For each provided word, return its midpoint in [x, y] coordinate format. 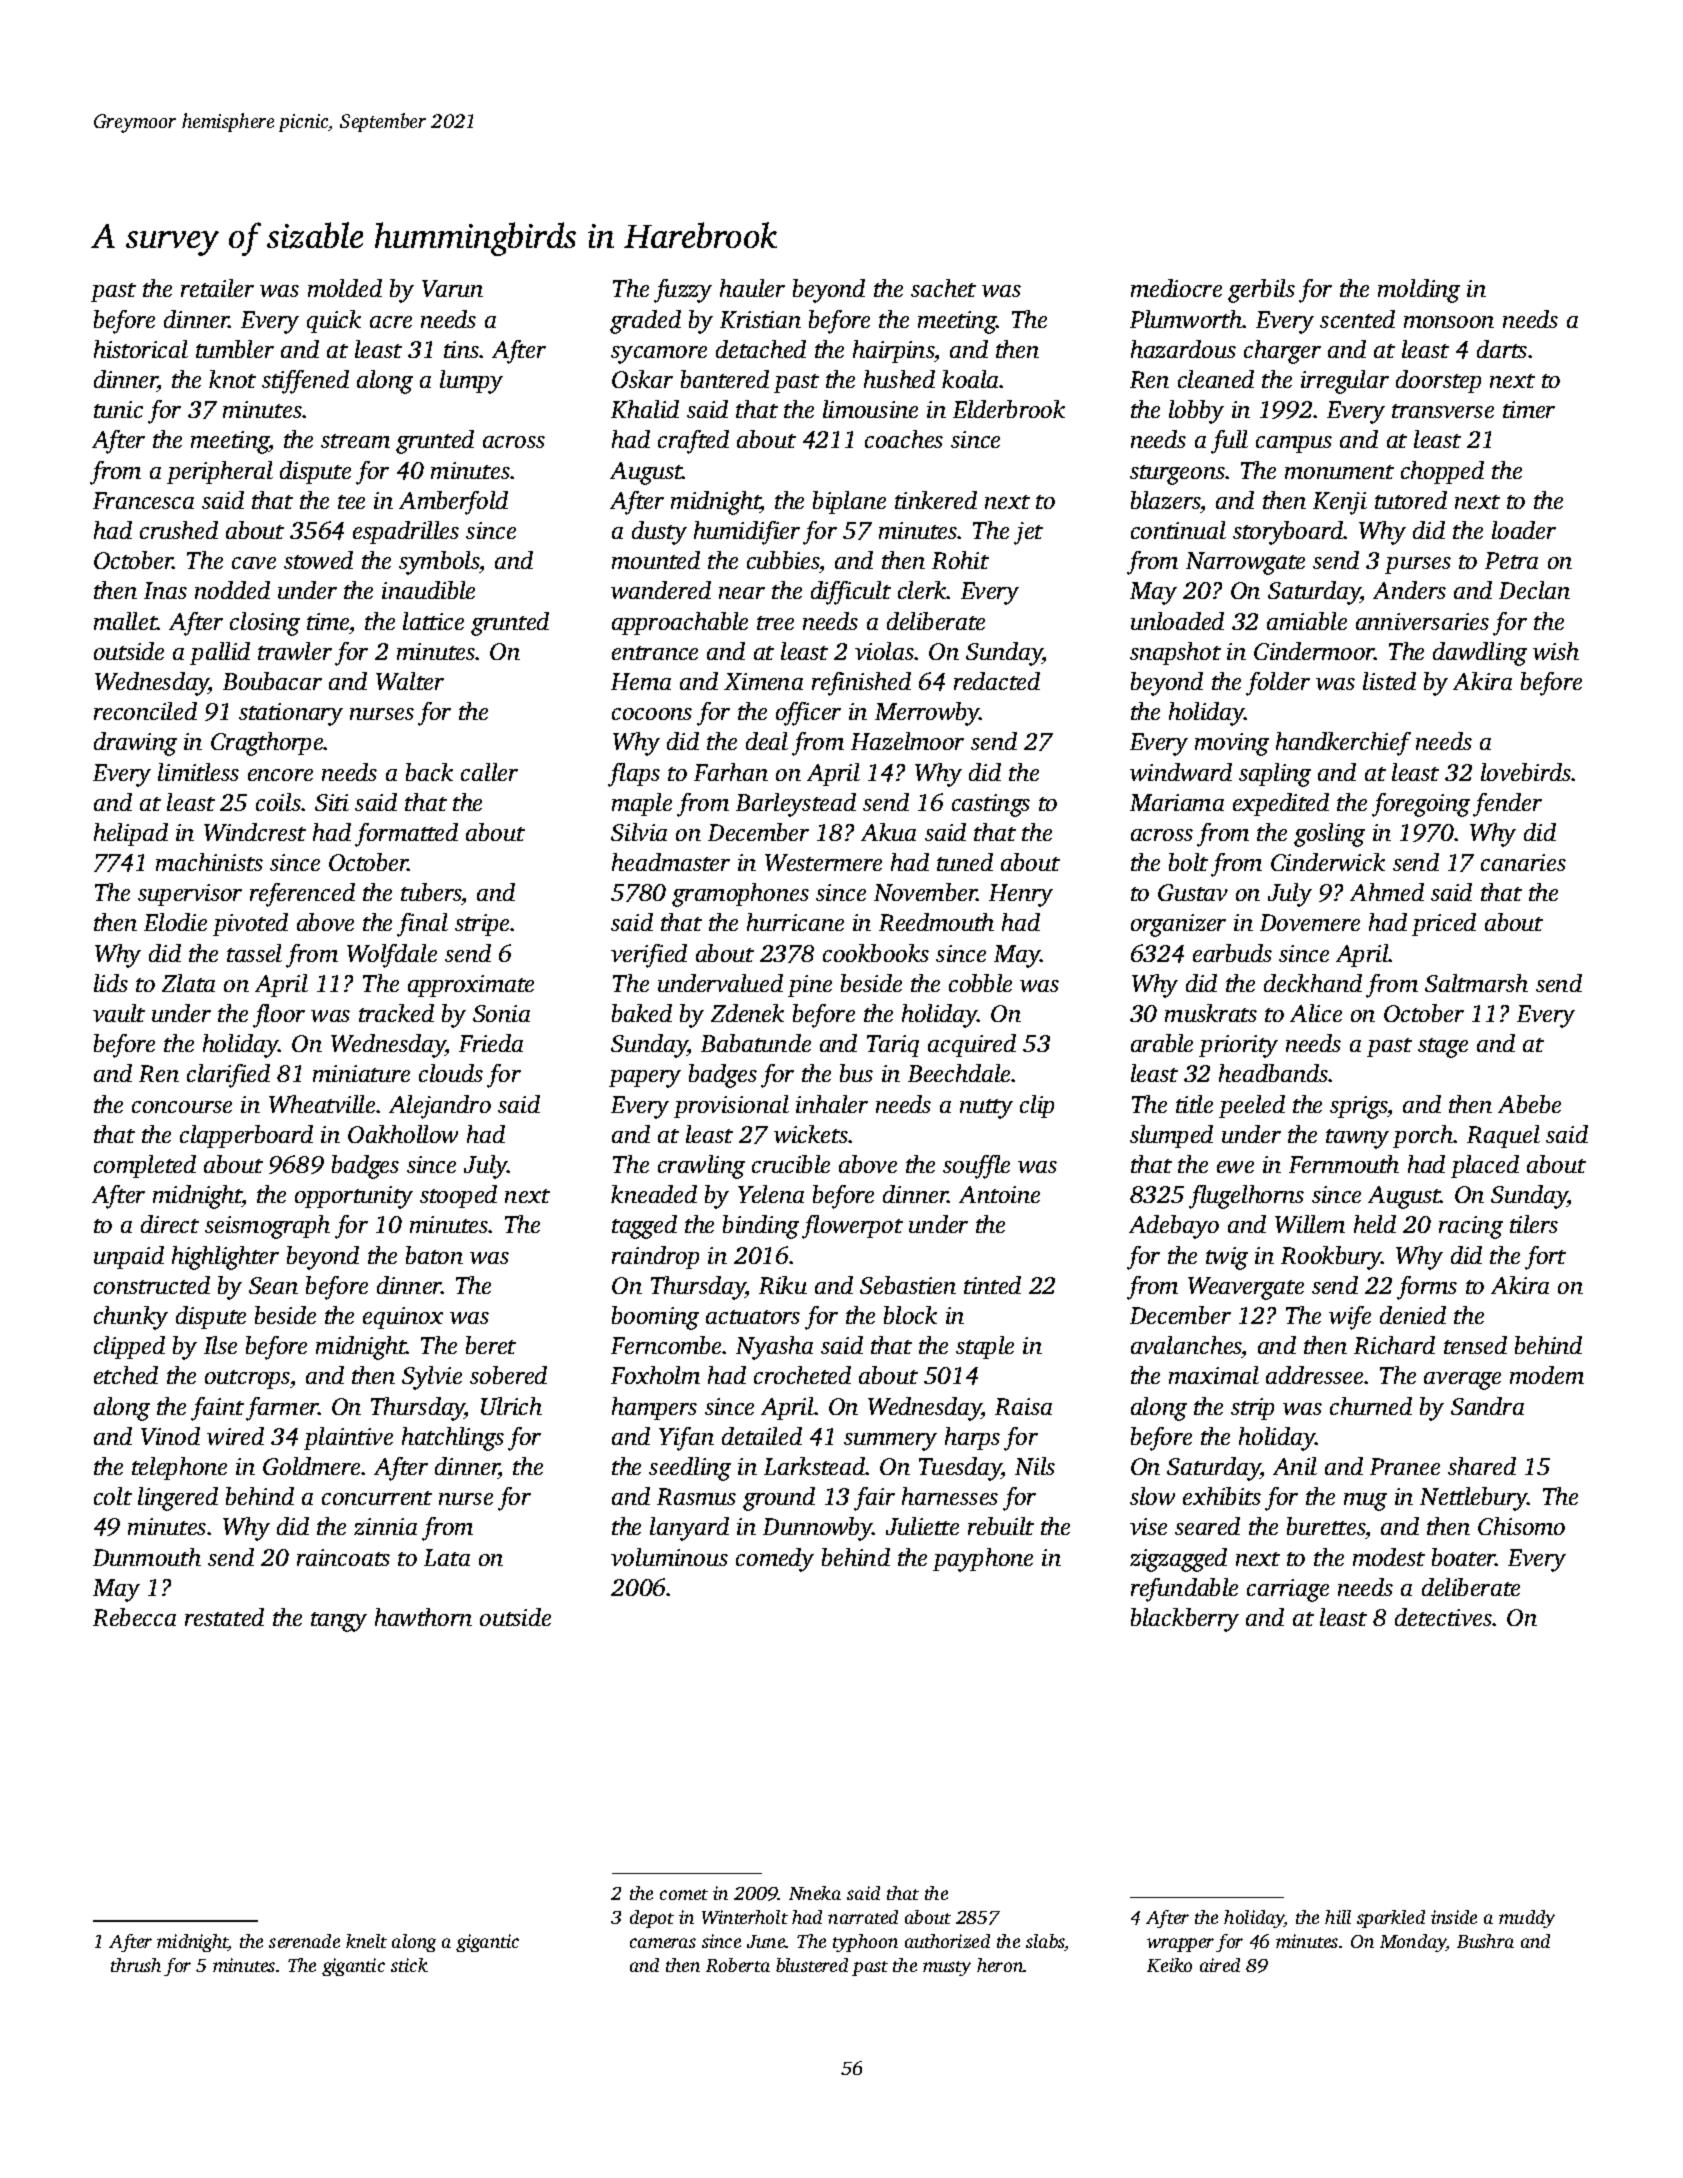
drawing [135, 744]
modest [1389, 1557]
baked [642, 1013]
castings [991, 805]
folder [1278, 684]
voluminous [669, 1557]
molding [1419, 291]
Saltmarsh [1476, 983]
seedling [690, 1469]
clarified [228, 1076]
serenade [304, 1941]
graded [645, 322]
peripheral [220, 472]
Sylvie [432, 1378]
